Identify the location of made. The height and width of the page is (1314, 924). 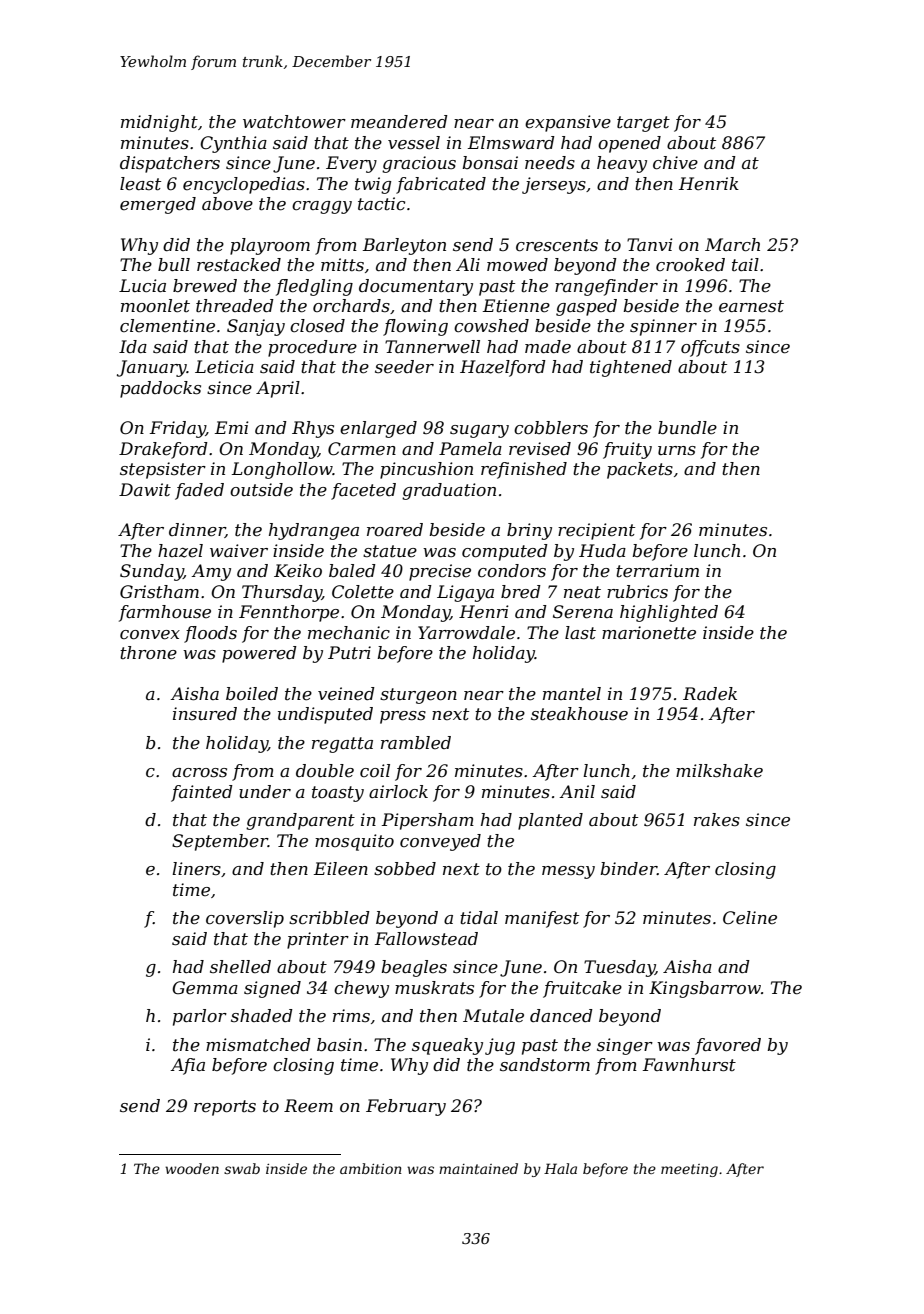
(548, 347).
